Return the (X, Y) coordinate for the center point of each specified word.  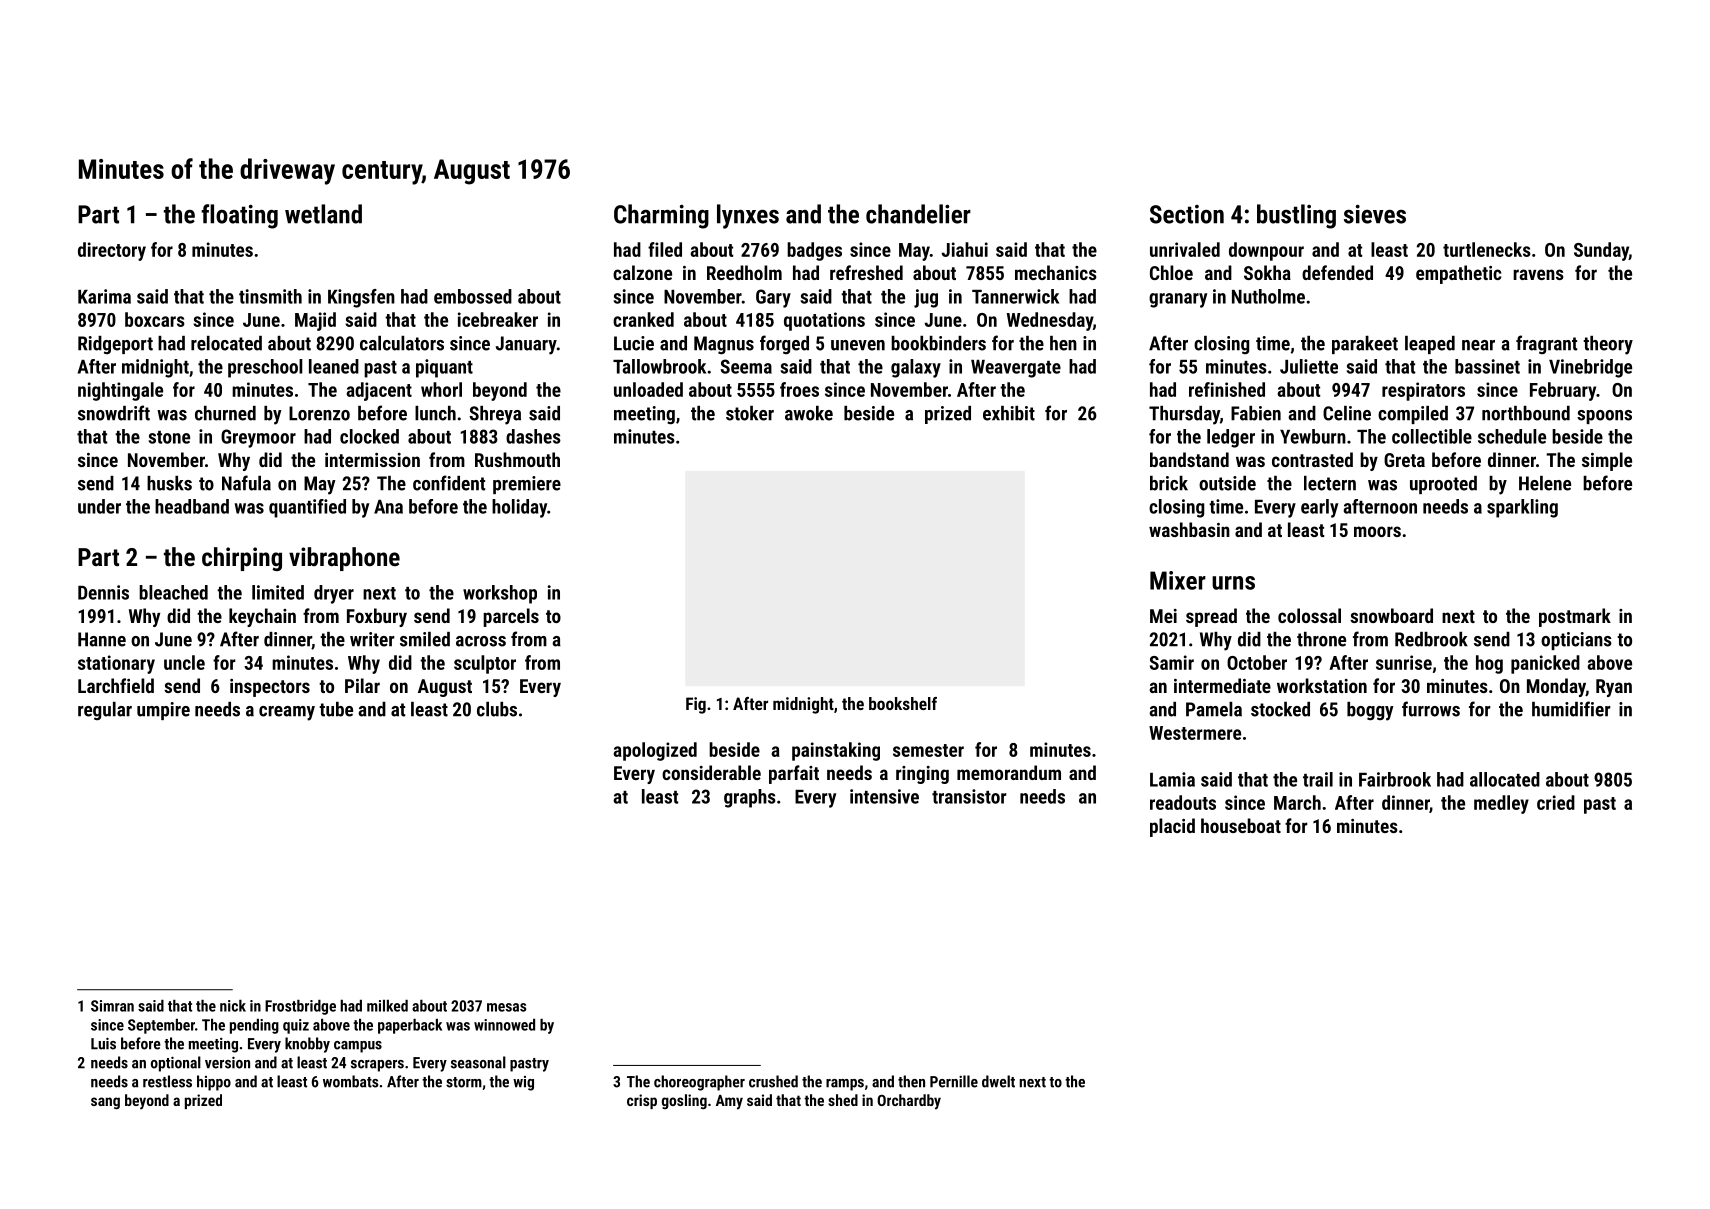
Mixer (1178, 580)
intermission (372, 460)
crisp (642, 1101)
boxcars (155, 319)
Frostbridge (300, 1007)
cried (1556, 802)
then (911, 1081)
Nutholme (1268, 296)
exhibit (1009, 413)
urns (1233, 583)
